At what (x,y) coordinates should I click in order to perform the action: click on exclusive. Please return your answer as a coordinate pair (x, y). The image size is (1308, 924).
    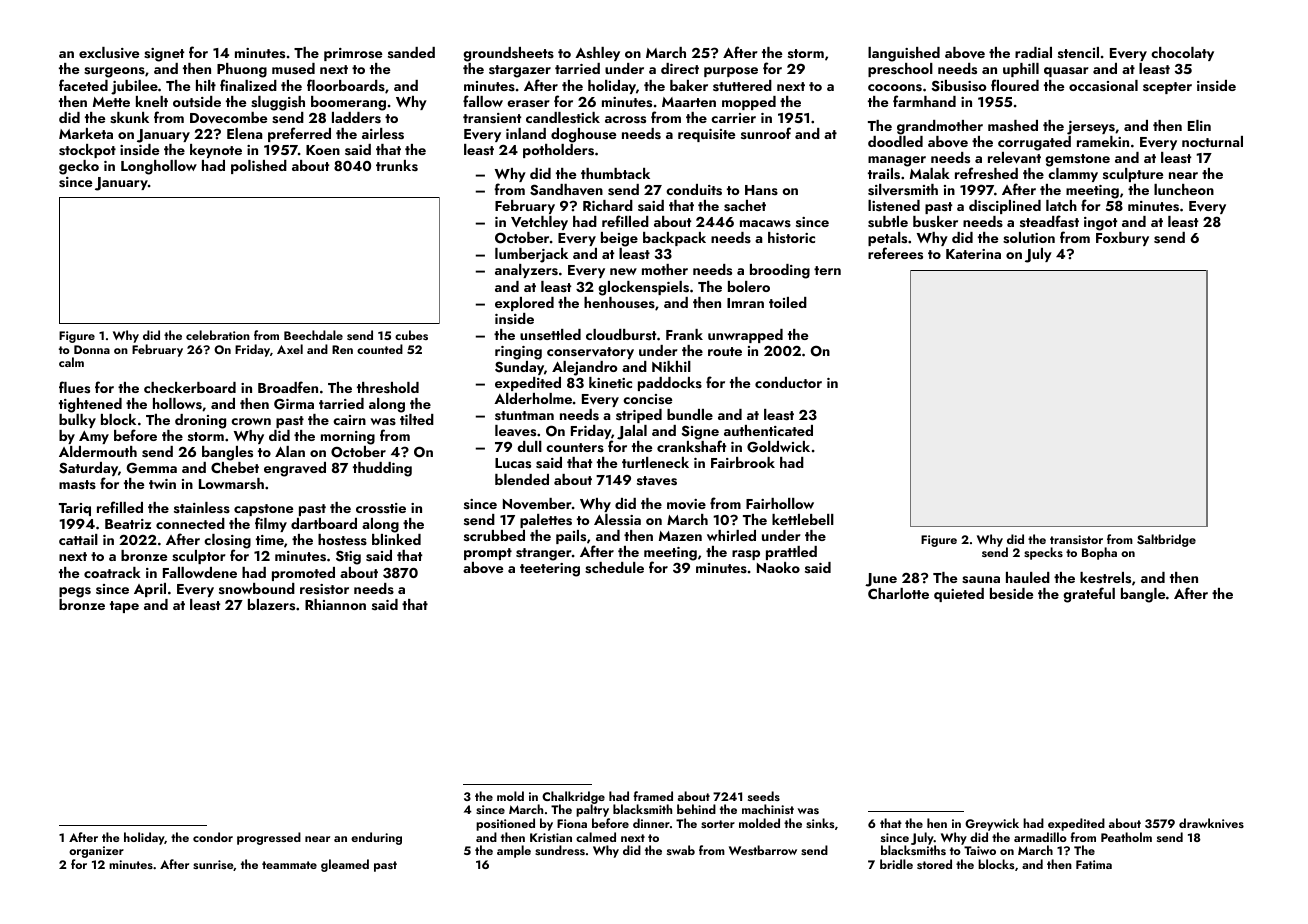
    Looking at the image, I should click on (109, 53).
